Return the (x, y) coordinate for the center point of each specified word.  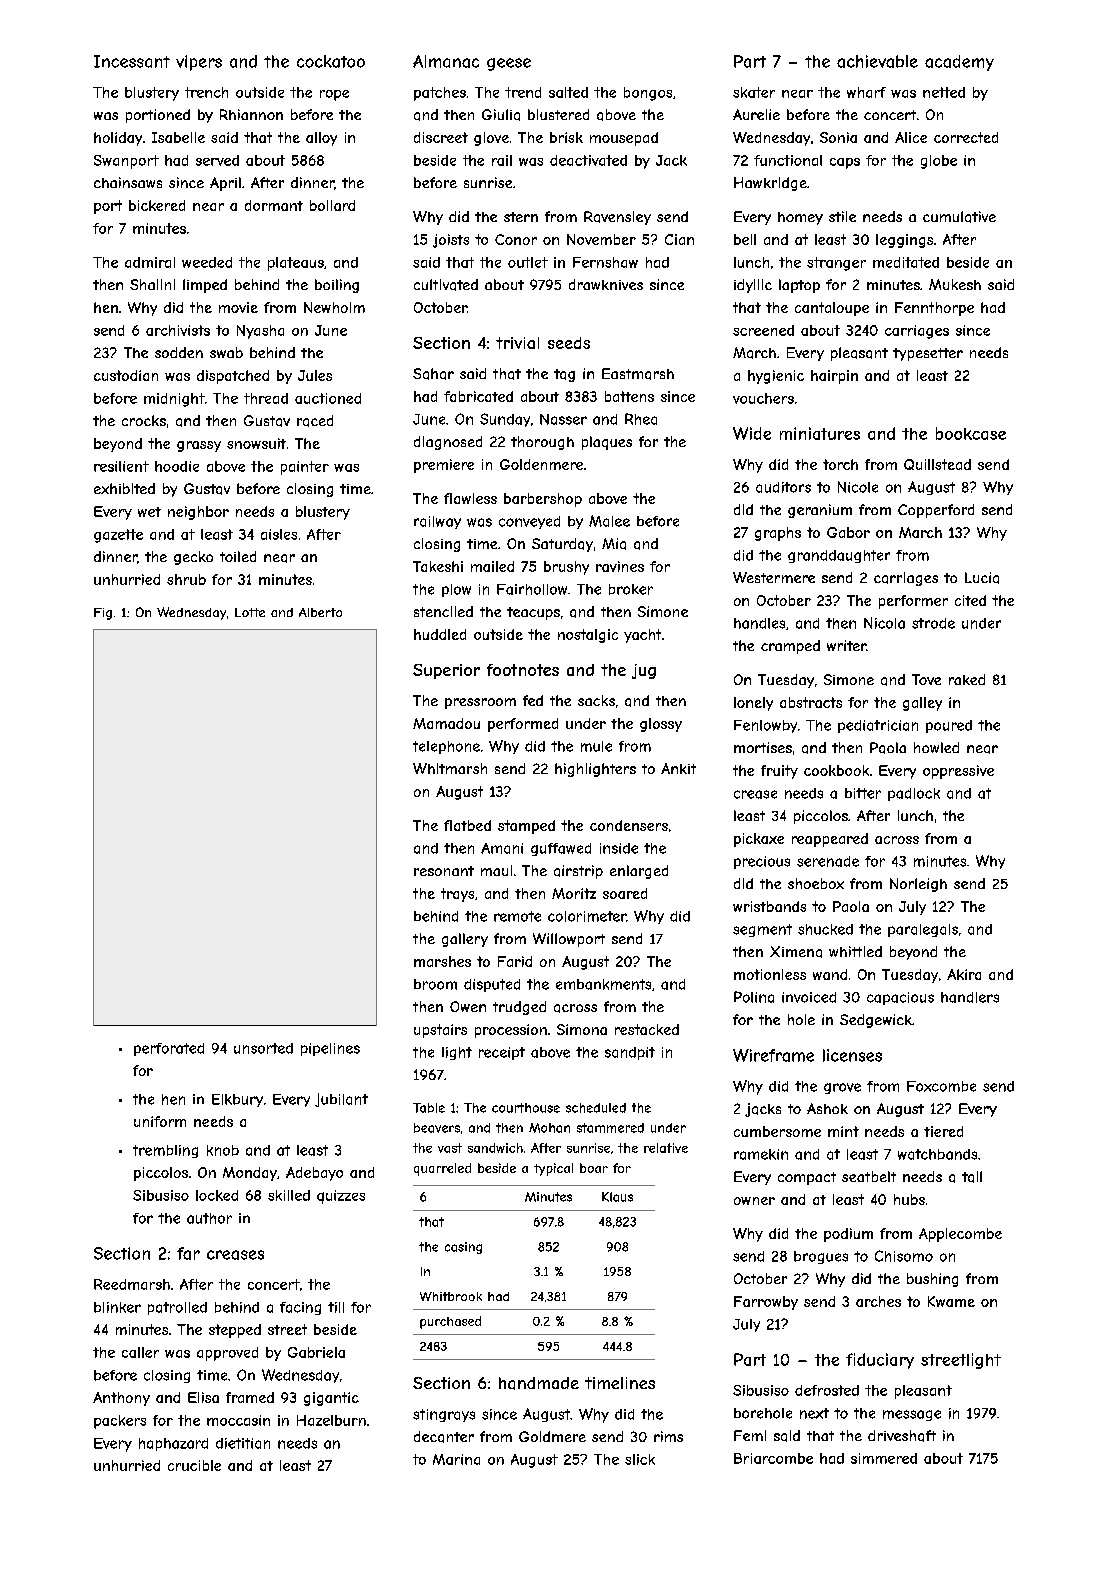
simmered (884, 1458)
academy (959, 63)
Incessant (132, 61)
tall (972, 1177)
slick (640, 1459)
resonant (444, 871)
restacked (647, 1029)
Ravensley (617, 218)
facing (300, 1308)
